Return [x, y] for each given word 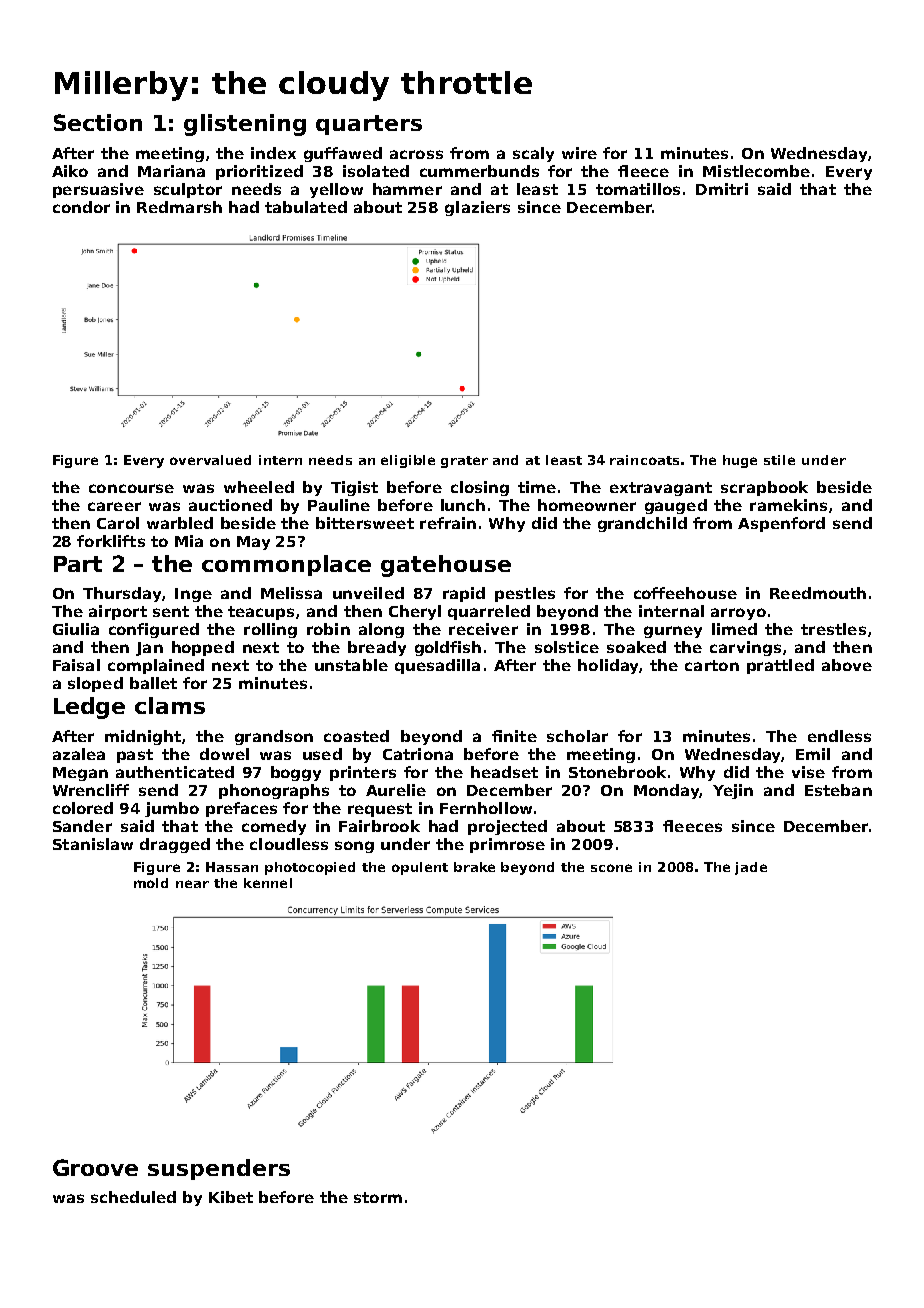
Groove [95, 1167]
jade [751, 868]
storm [378, 1197]
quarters [369, 125]
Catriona [418, 754]
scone [611, 868]
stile [779, 460]
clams [170, 705]
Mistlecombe [756, 171]
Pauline [339, 505]
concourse [131, 488]
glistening [245, 125]
